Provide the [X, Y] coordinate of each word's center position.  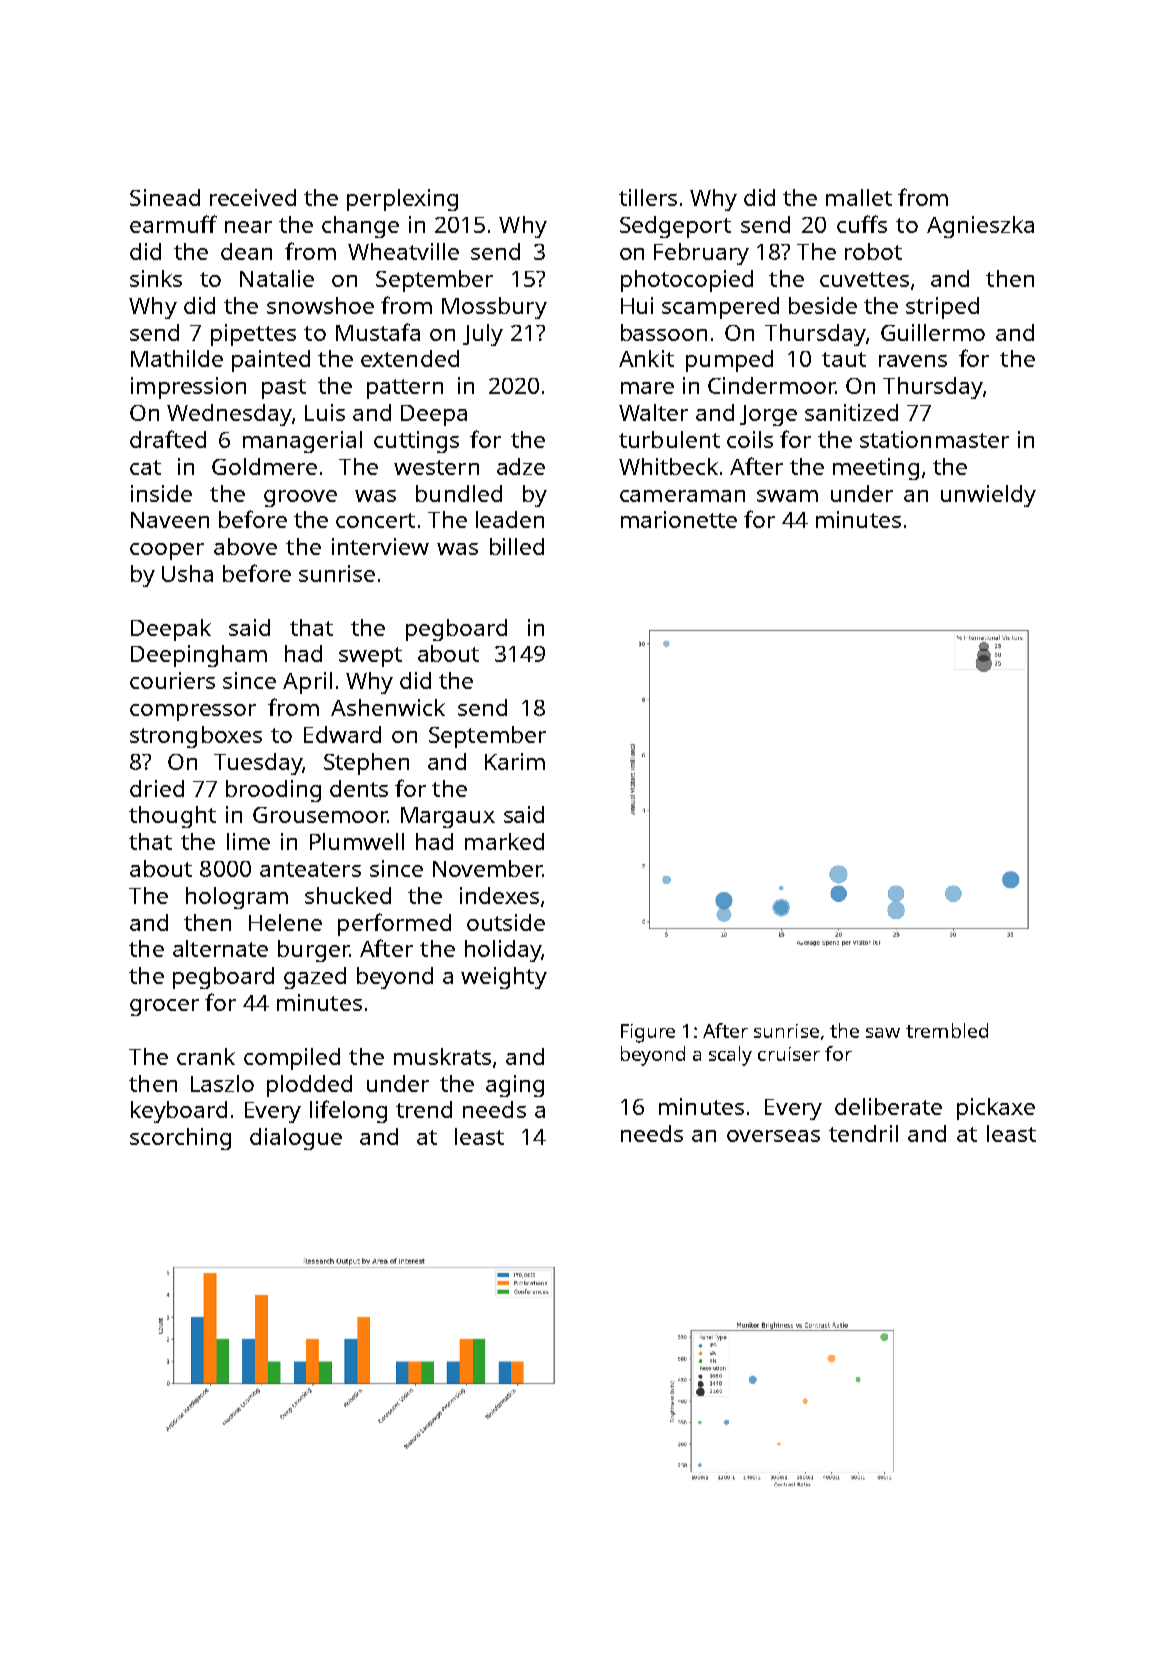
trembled [947, 1030]
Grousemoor [320, 815]
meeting [876, 469]
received [253, 197]
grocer [164, 1007]
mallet [859, 197]
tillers [648, 197]
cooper [167, 551]
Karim [515, 761]
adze [521, 466]
